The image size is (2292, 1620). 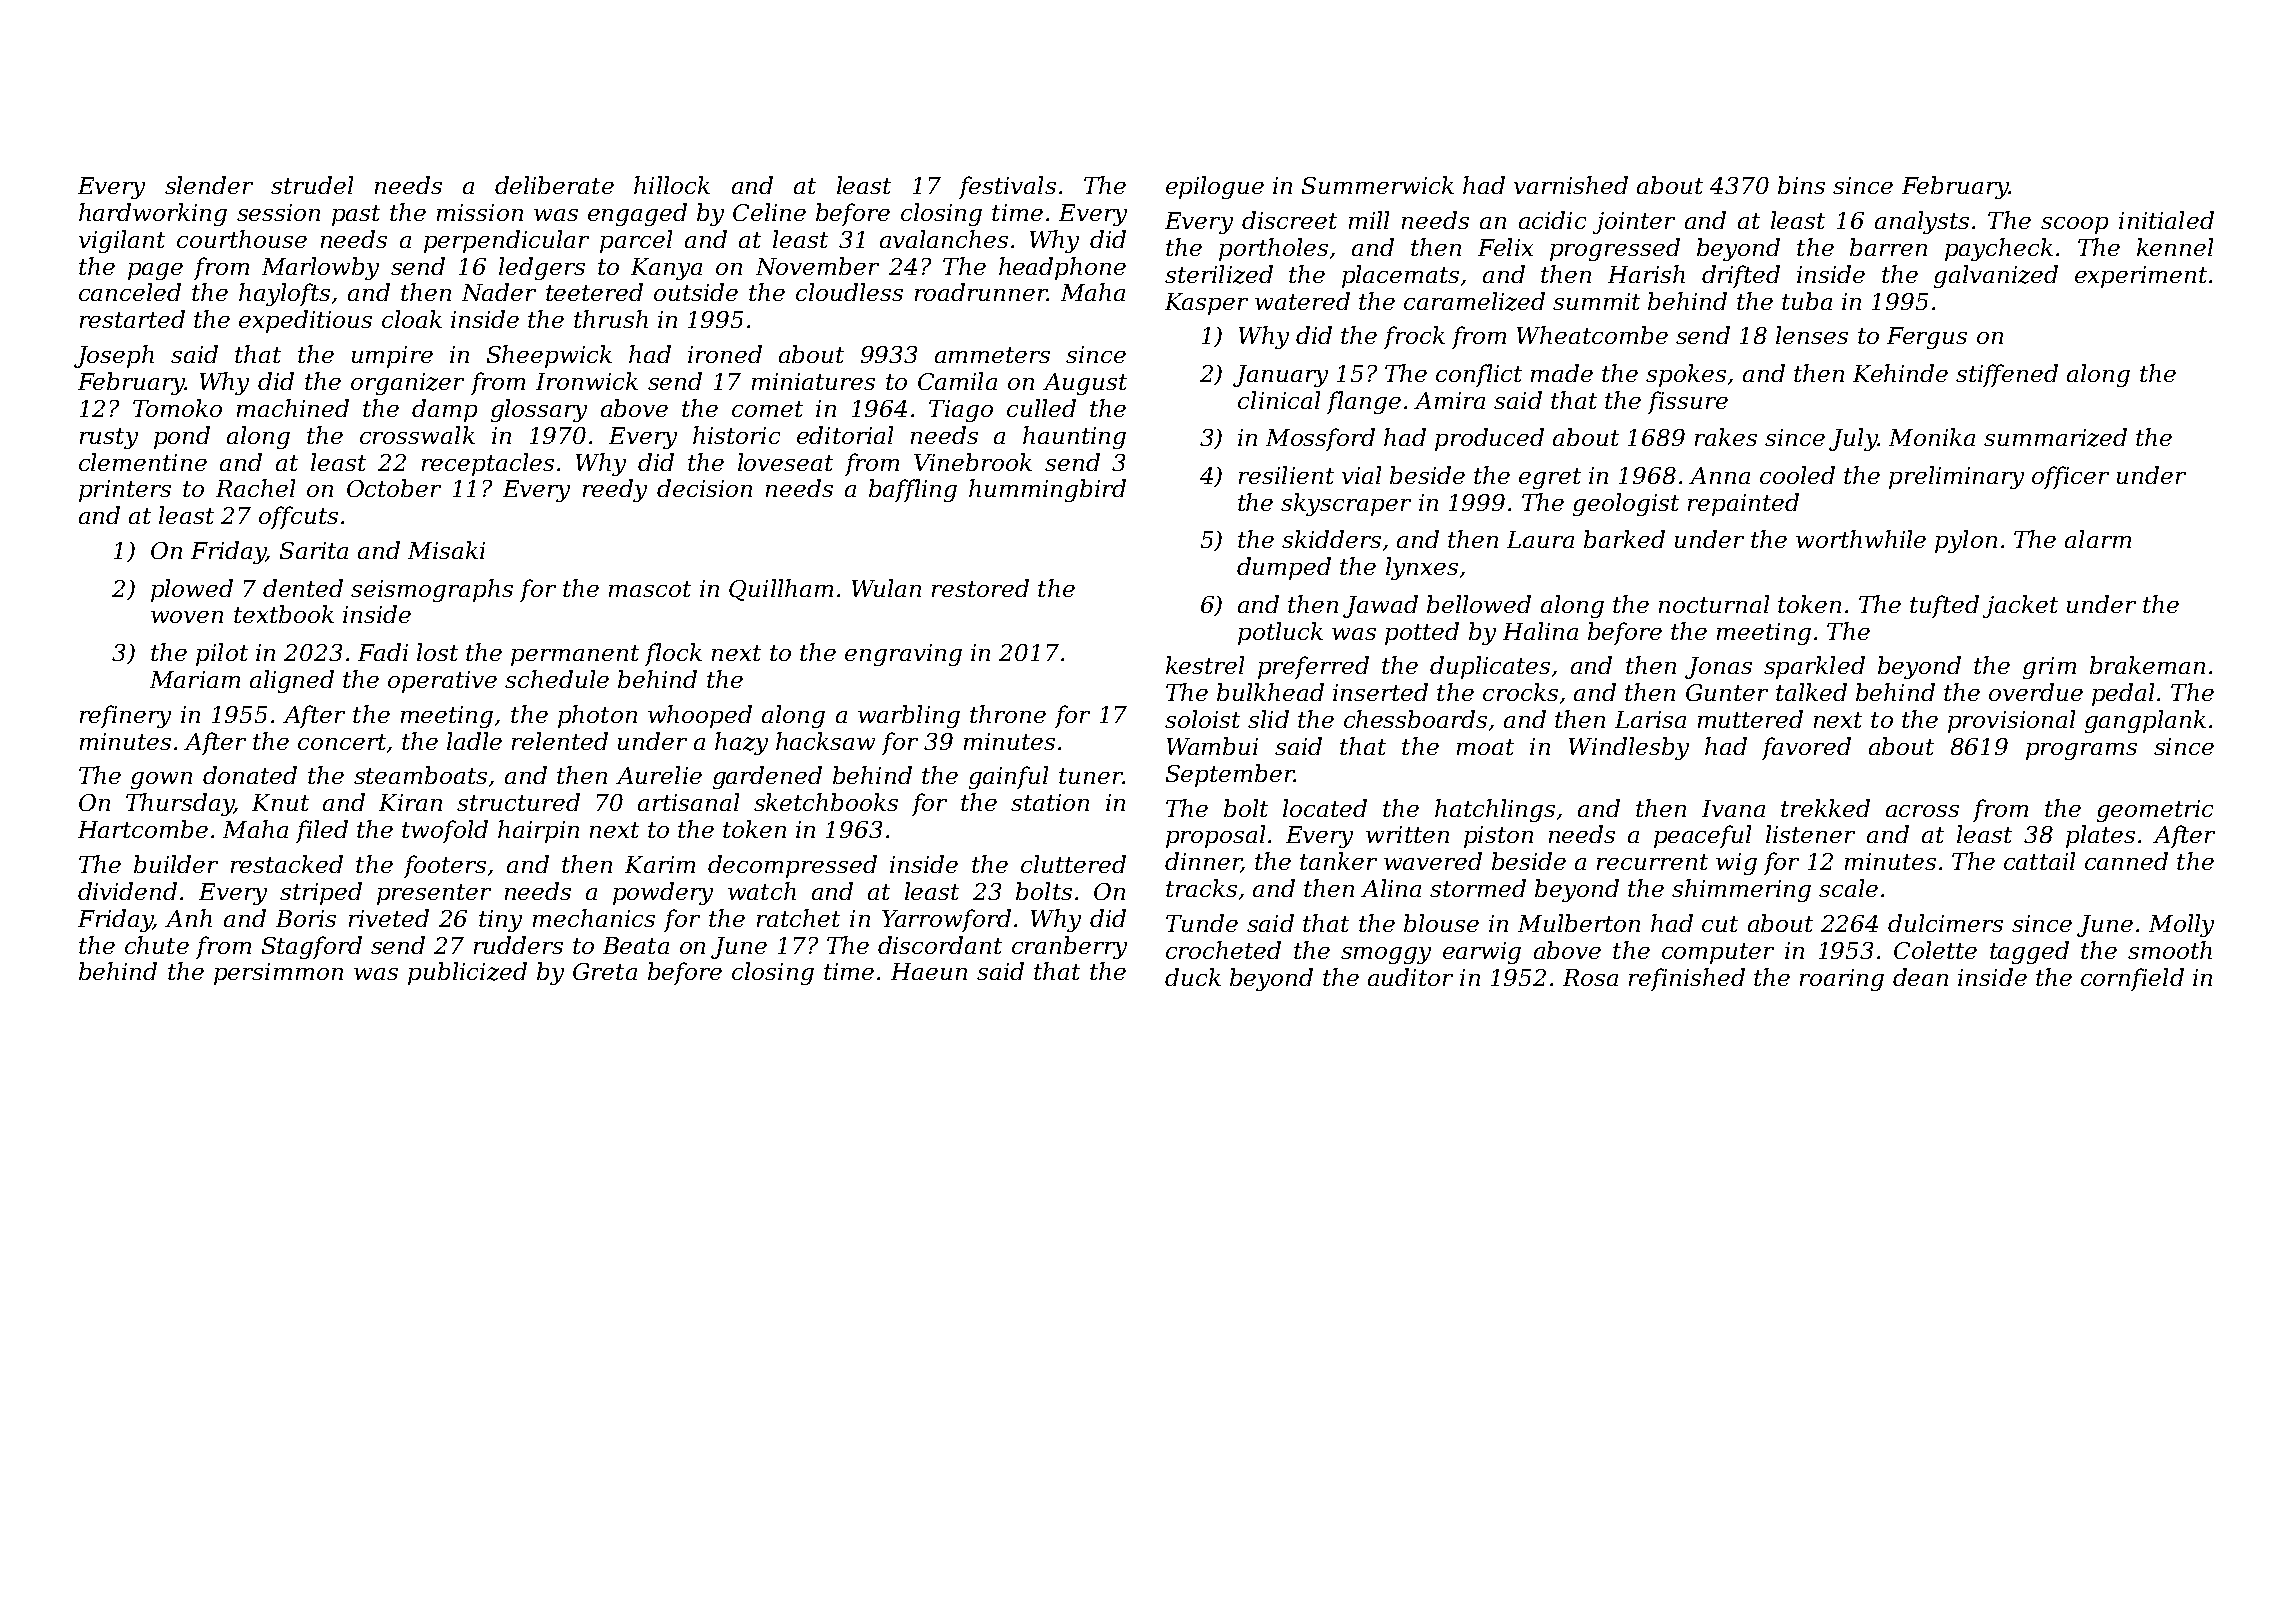 What do you see at coordinates (672, 185) in the page?
I see `hillock` at bounding box center [672, 185].
